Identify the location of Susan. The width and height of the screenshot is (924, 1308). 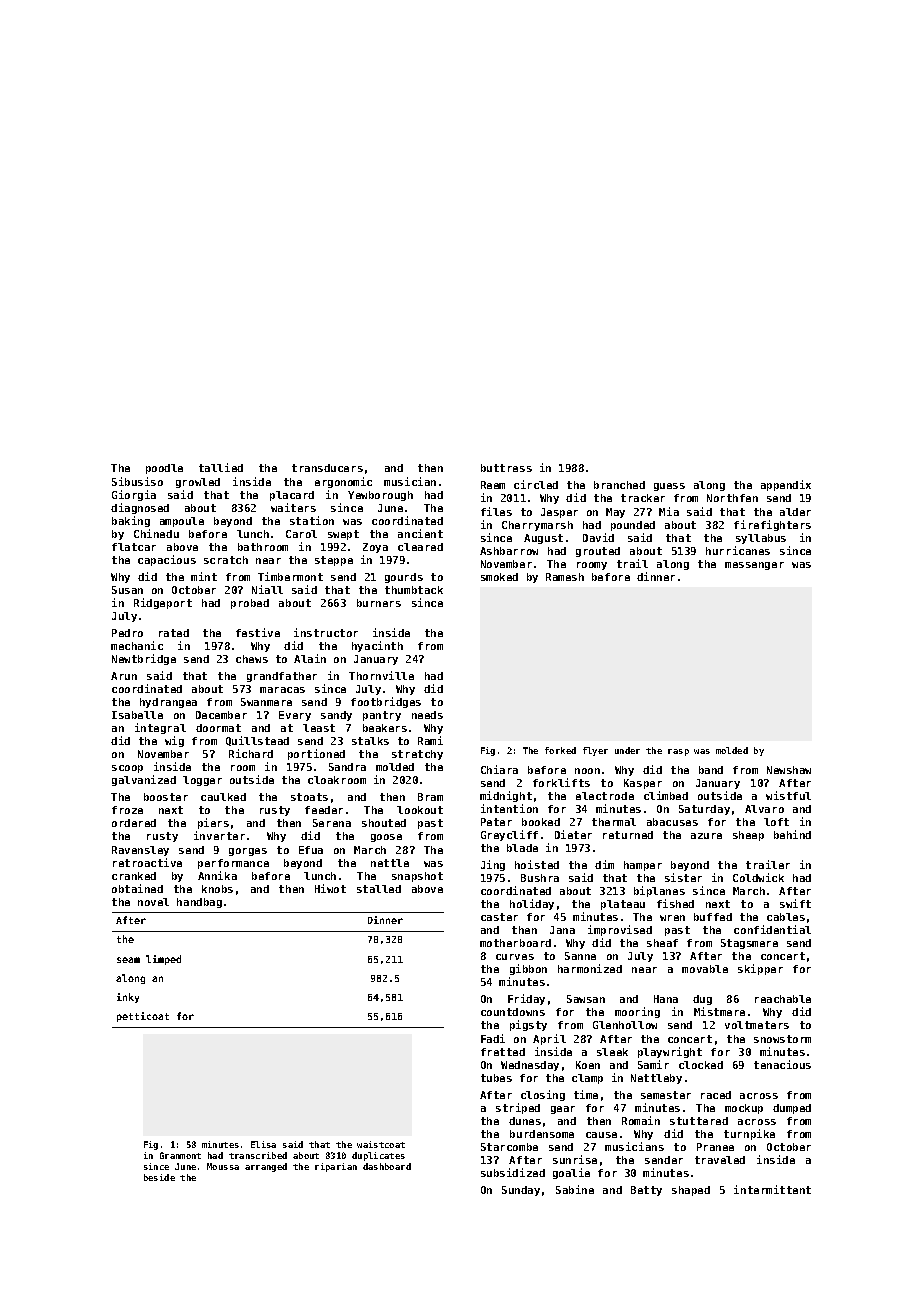
(127, 590).
